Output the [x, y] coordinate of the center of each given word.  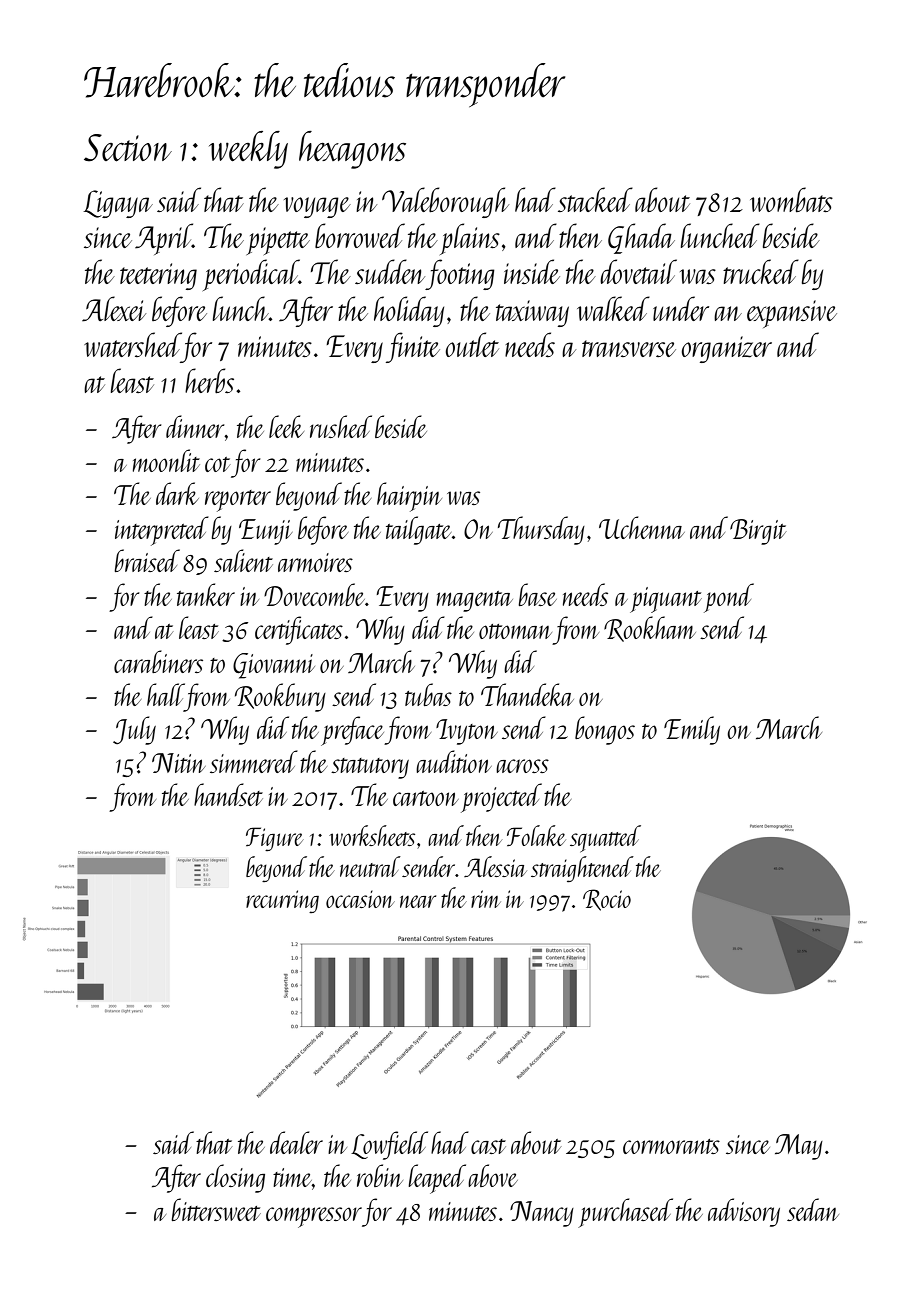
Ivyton [467, 732]
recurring [282, 901]
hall [165, 694]
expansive [792, 314]
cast [488, 1146]
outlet [472, 344]
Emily [692, 730]
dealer [296, 1142]
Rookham [650, 629]
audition [454, 761]
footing [460, 274]
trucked [761, 271]
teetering [158, 276]
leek [286, 426]
